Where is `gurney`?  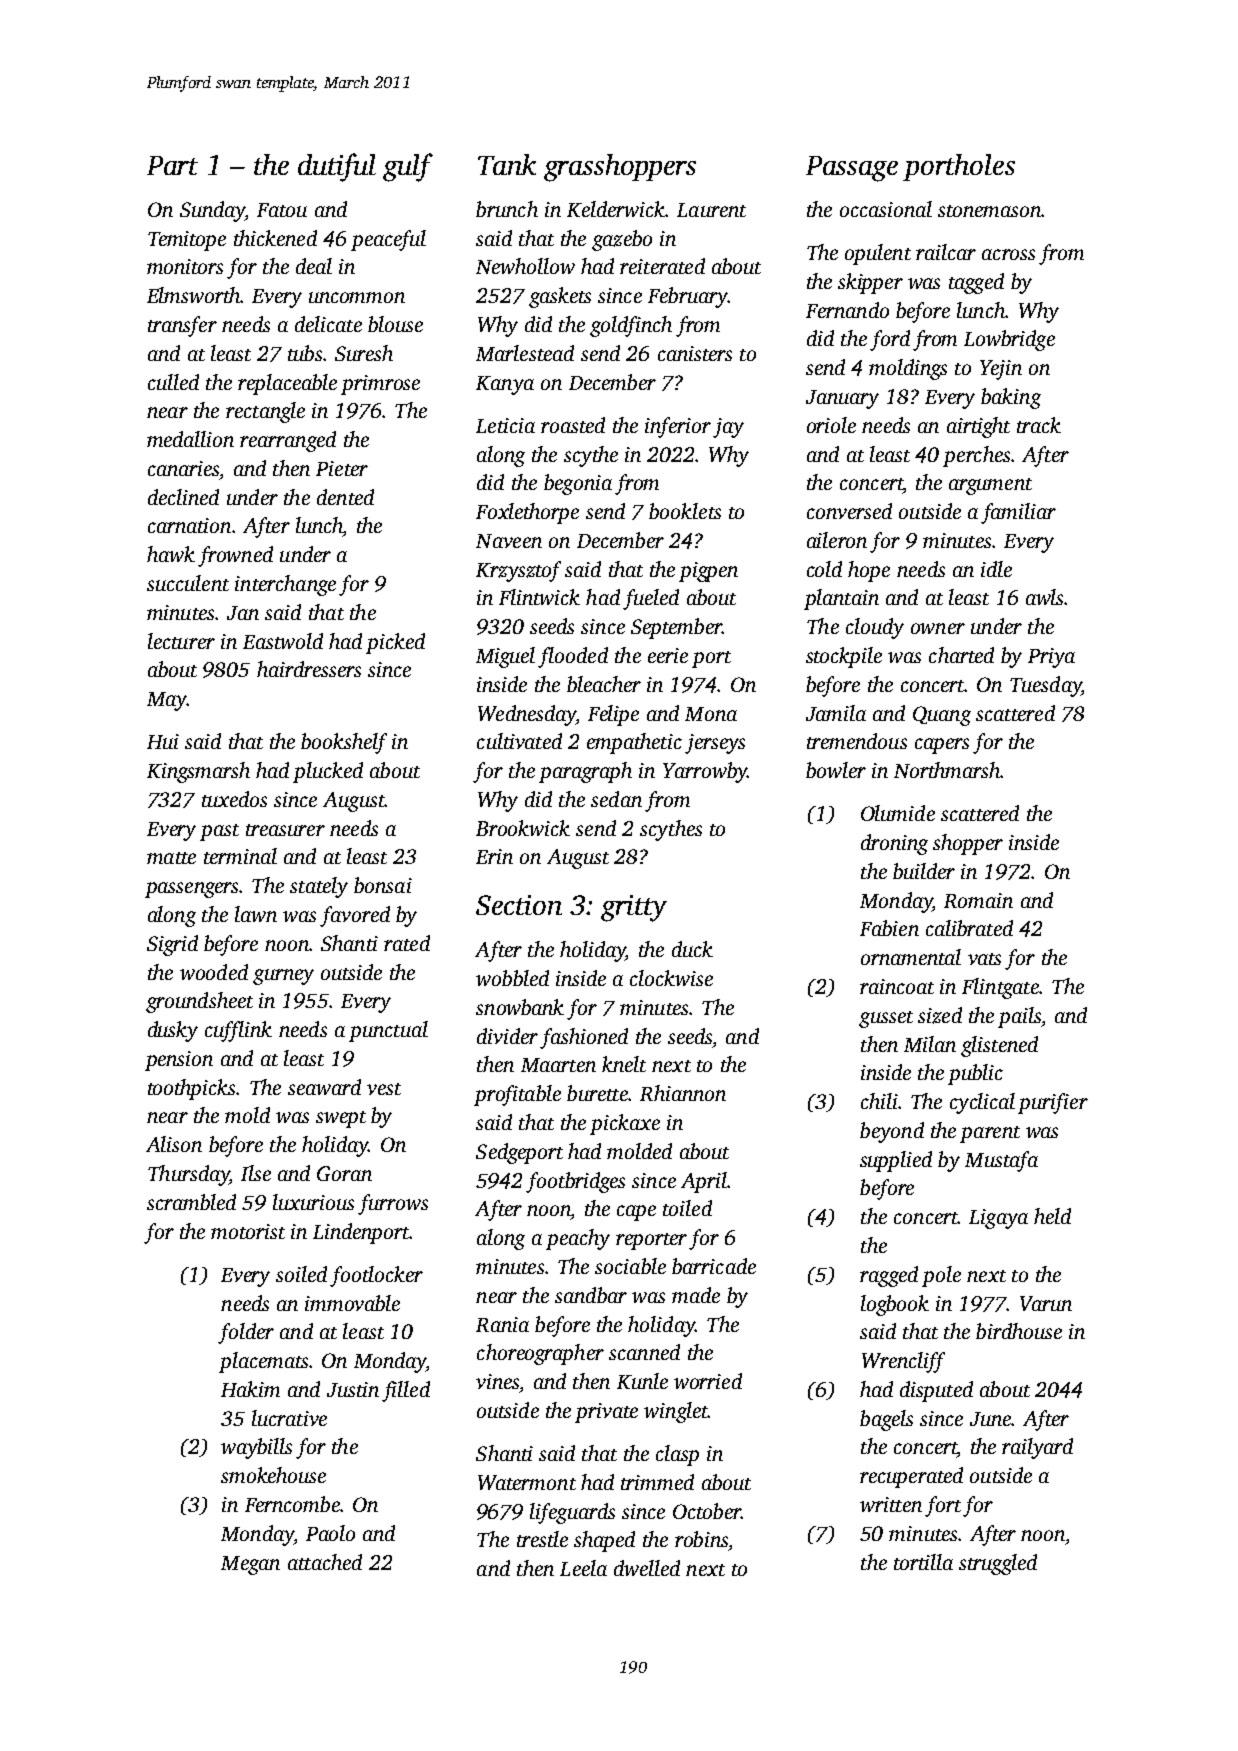 gurney is located at coordinates (283, 977).
